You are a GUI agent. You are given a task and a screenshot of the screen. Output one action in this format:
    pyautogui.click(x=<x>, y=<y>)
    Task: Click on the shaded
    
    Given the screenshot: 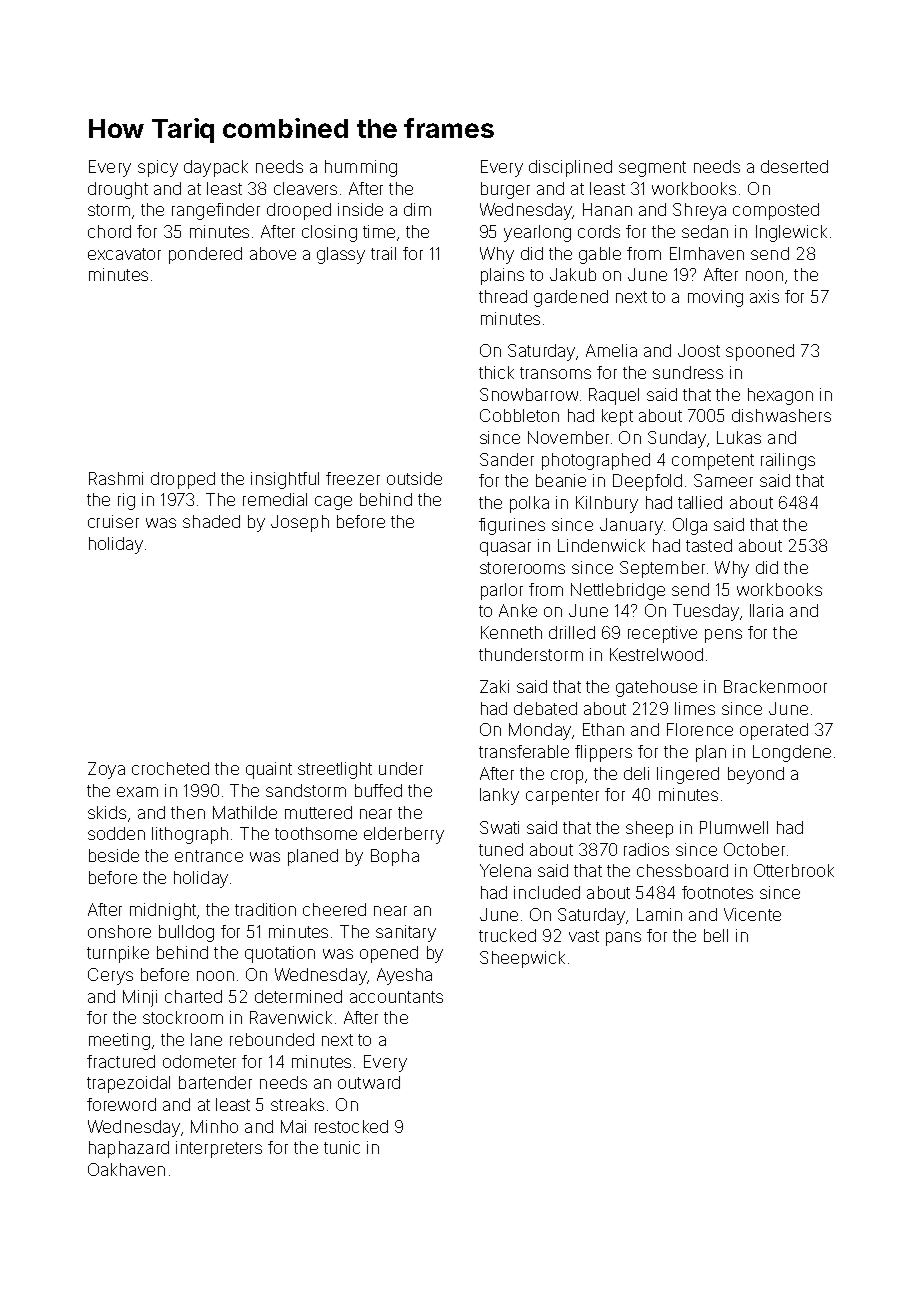 What is the action you would take?
    pyautogui.click(x=211, y=521)
